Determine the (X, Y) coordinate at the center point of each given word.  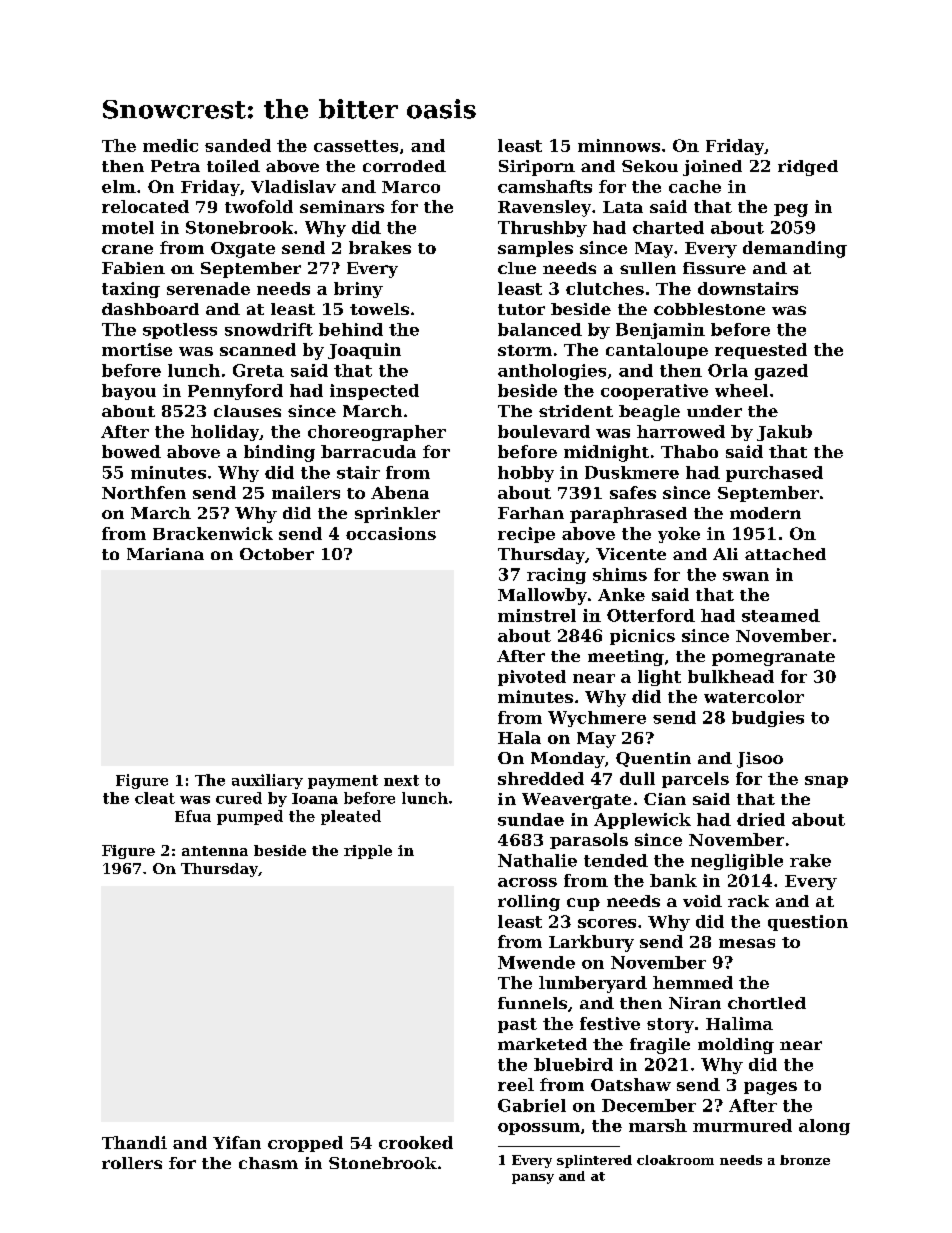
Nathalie (537, 860)
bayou (129, 392)
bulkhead (731, 676)
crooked (416, 1142)
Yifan (237, 1142)
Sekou (650, 166)
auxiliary (267, 781)
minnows (619, 145)
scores (607, 923)
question (808, 923)
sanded (238, 145)
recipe (526, 535)
